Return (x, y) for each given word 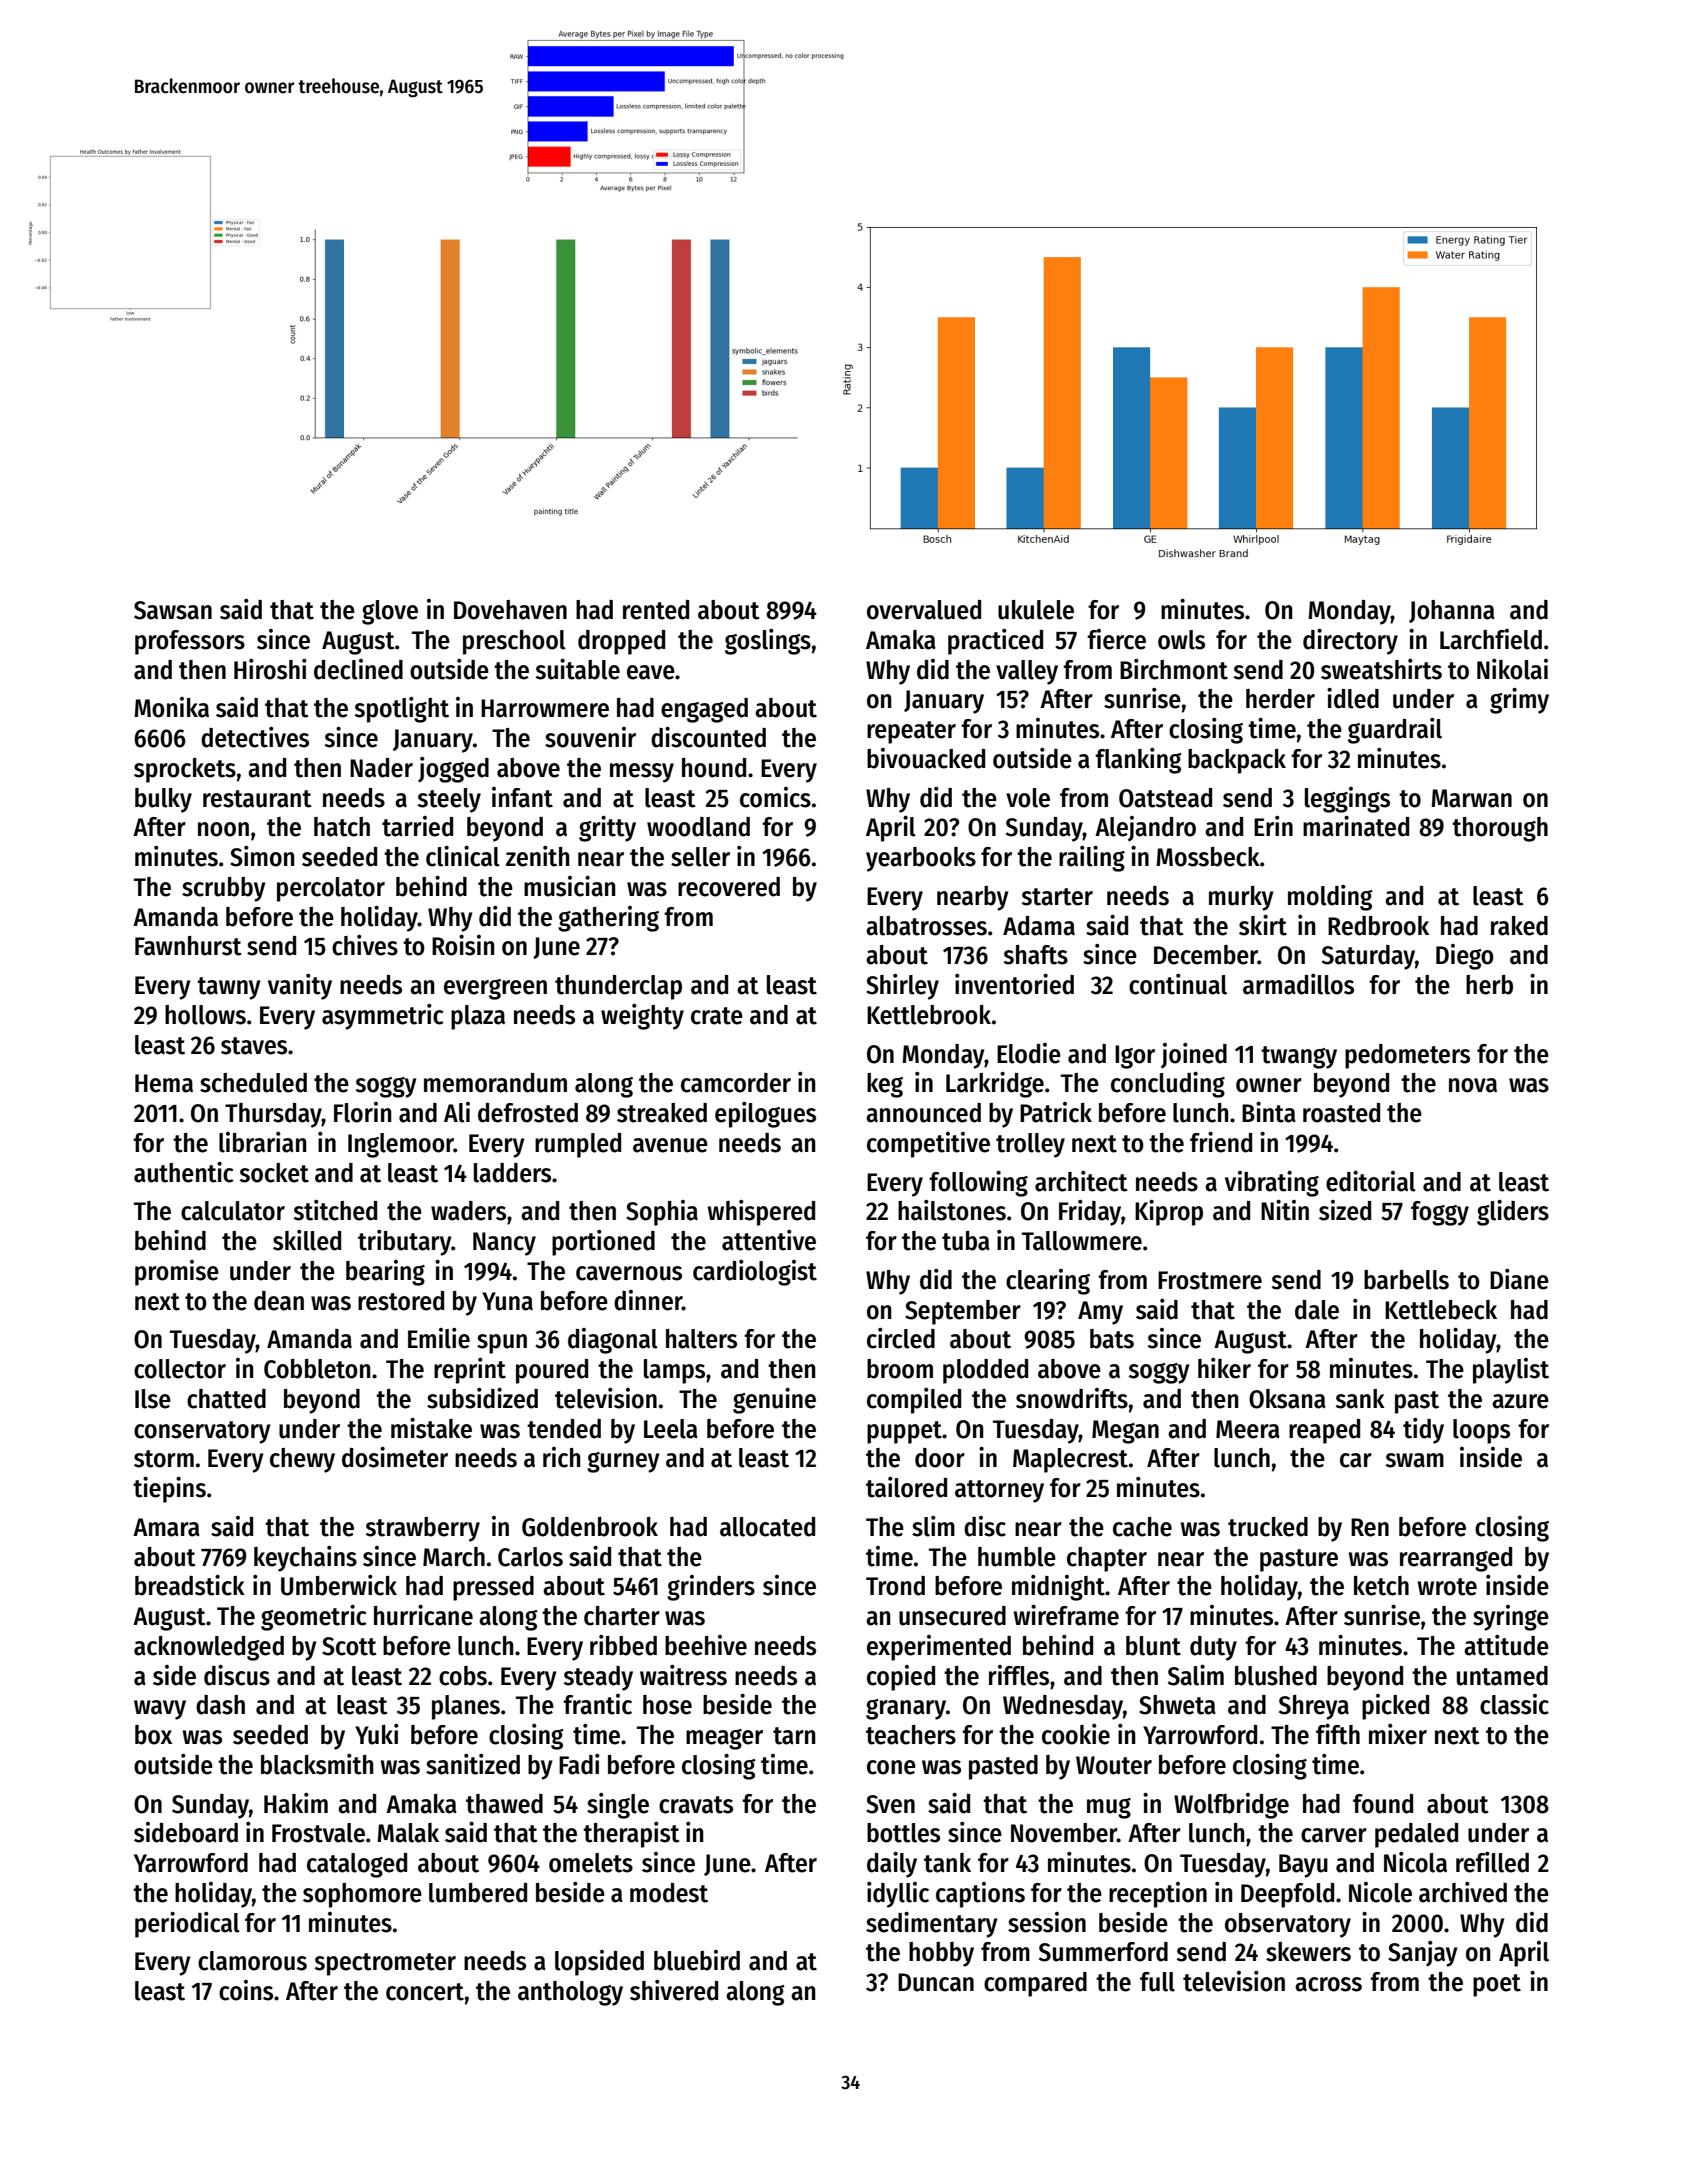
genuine (774, 1401)
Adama (1039, 926)
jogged (453, 770)
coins (246, 1990)
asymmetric (383, 1017)
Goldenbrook (590, 1527)
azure (1520, 1401)
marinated (1356, 826)
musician (569, 886)
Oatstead (1165, 798)
